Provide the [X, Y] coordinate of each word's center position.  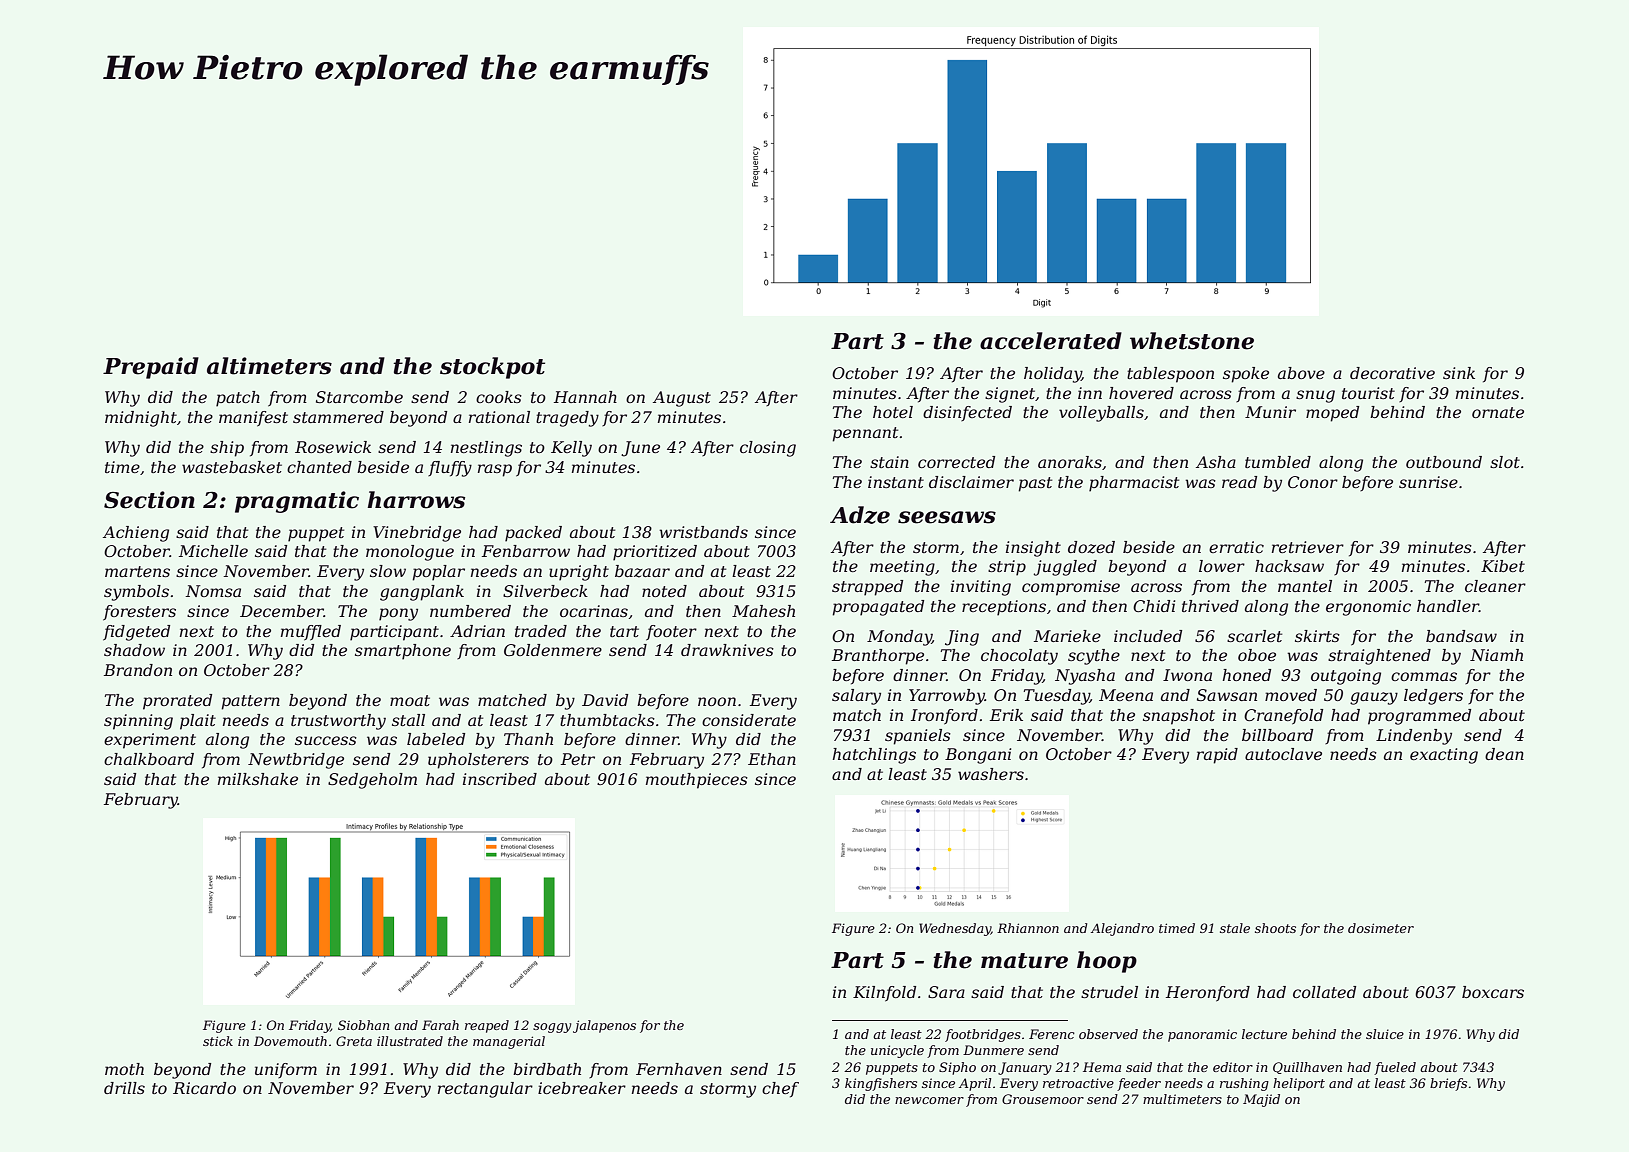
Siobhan [363, 1025]
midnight [141, 419]
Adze [860, 515]
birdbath [547, 1069]
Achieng [136, 534]
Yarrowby [947, 697]
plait [198, 722]
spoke [1246, 375]
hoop [1107, 962]
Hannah [585, 397]
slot [1505, 462]
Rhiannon [1028, 928]
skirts [1317, 636]
